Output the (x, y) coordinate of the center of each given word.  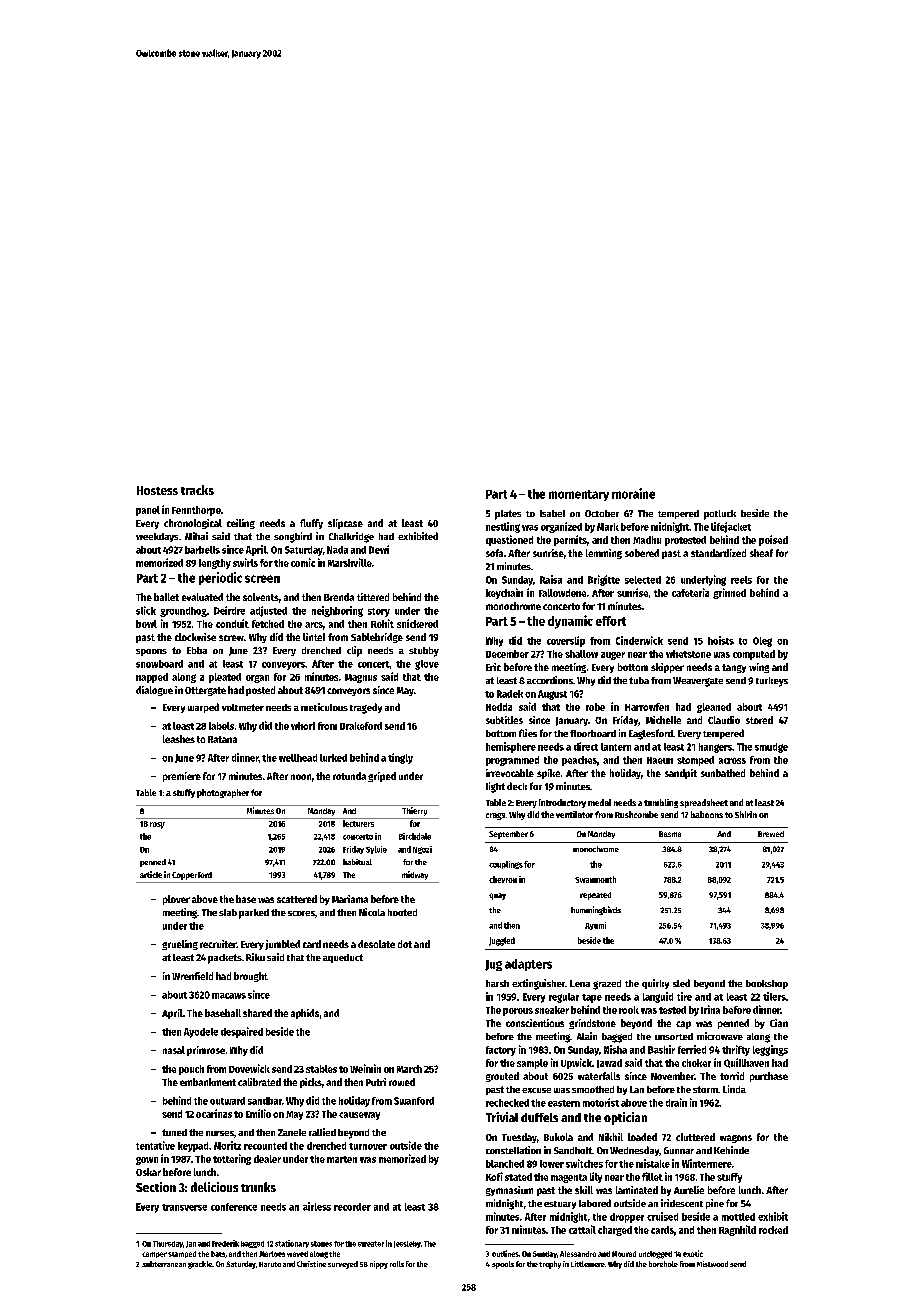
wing (759, 668)
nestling (503, 527)
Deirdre (229, 610)
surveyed (343, 1265)
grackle (200, 1265)
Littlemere (588, 1264)
